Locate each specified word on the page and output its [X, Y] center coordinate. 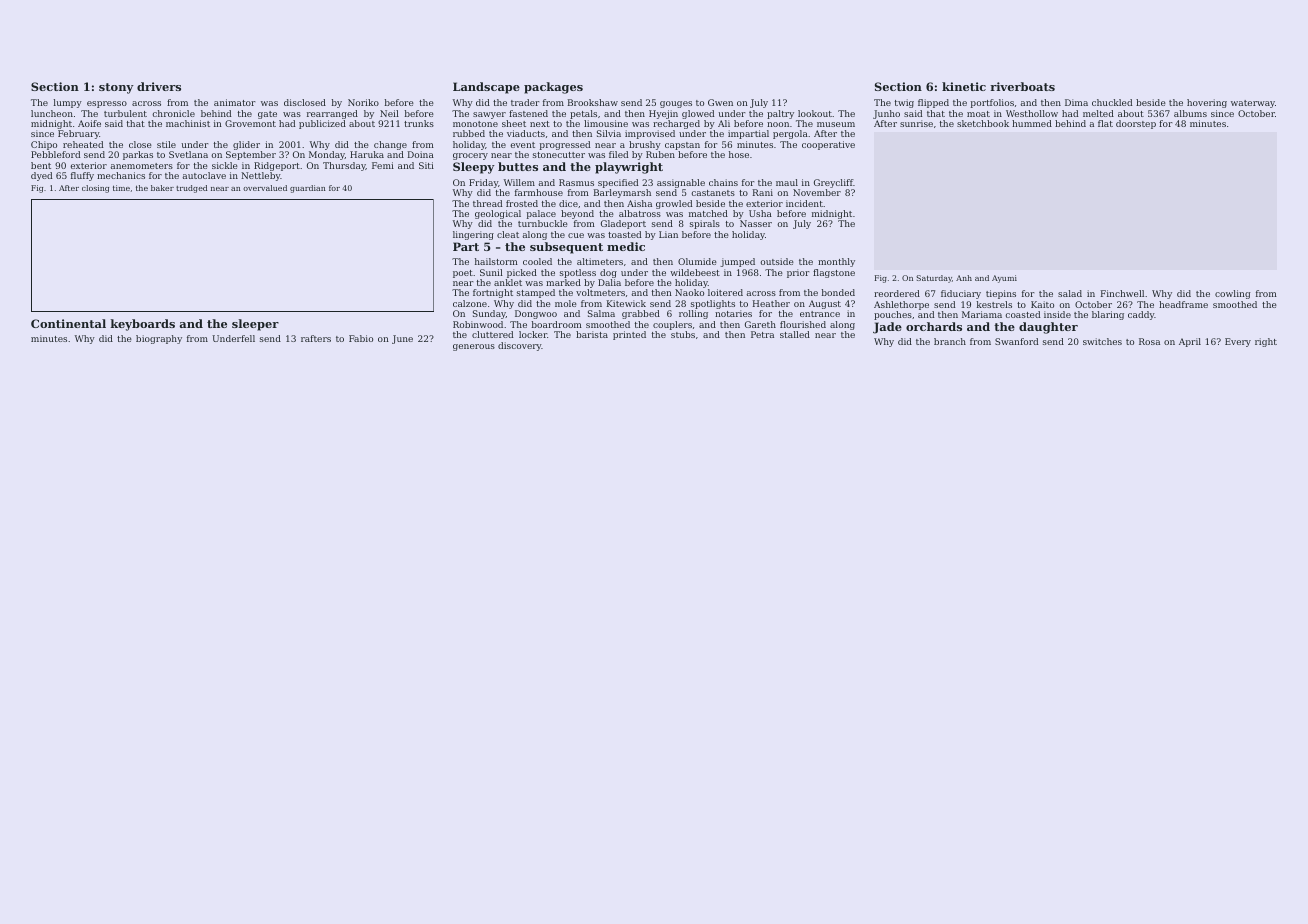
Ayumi [1004, 279]
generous [474, 347]
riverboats [1022, 86]
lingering [473, 235]
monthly [836, 262]
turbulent [125, 113]
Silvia [609, 133]
